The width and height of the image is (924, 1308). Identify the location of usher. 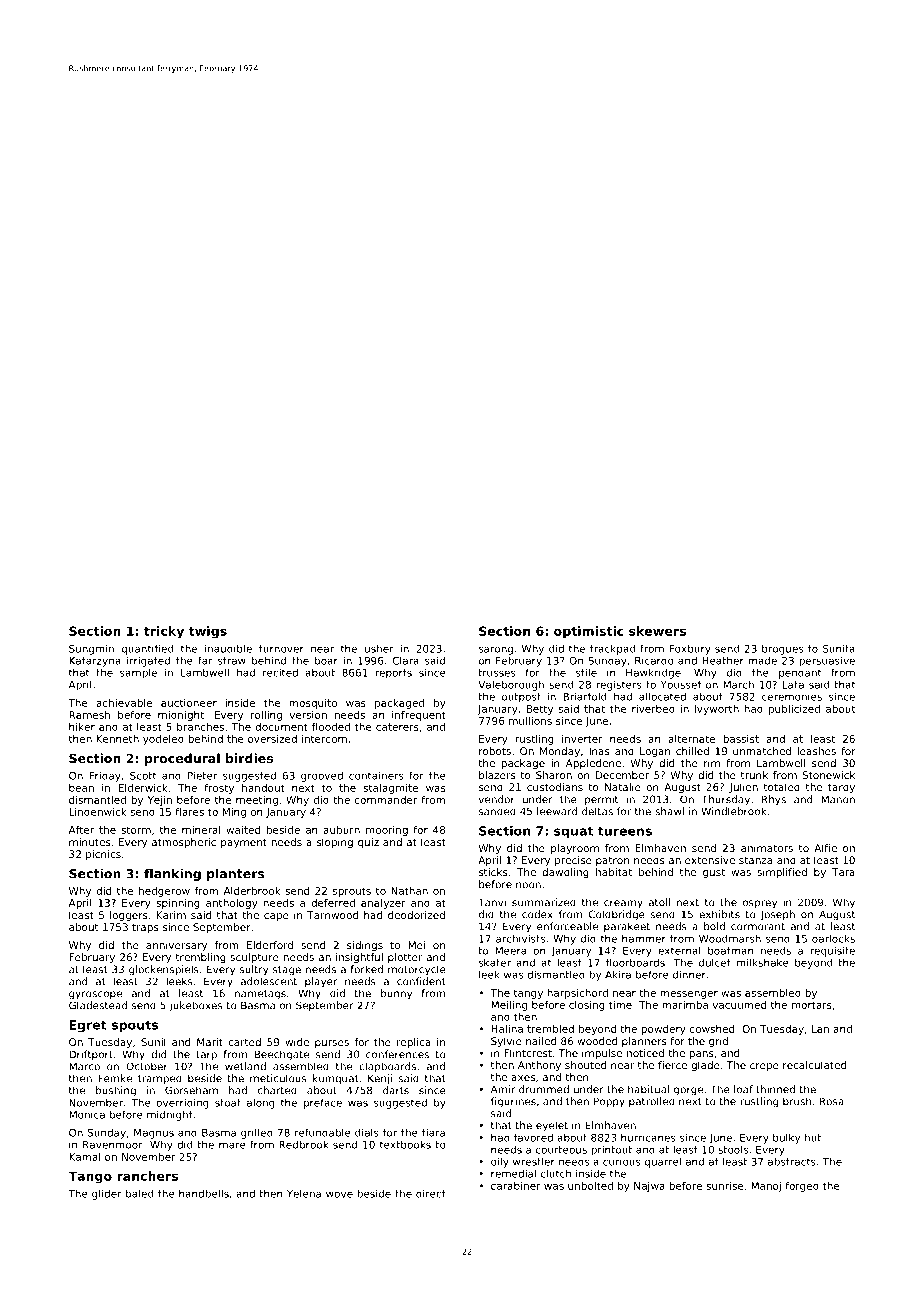
(379, 648).
